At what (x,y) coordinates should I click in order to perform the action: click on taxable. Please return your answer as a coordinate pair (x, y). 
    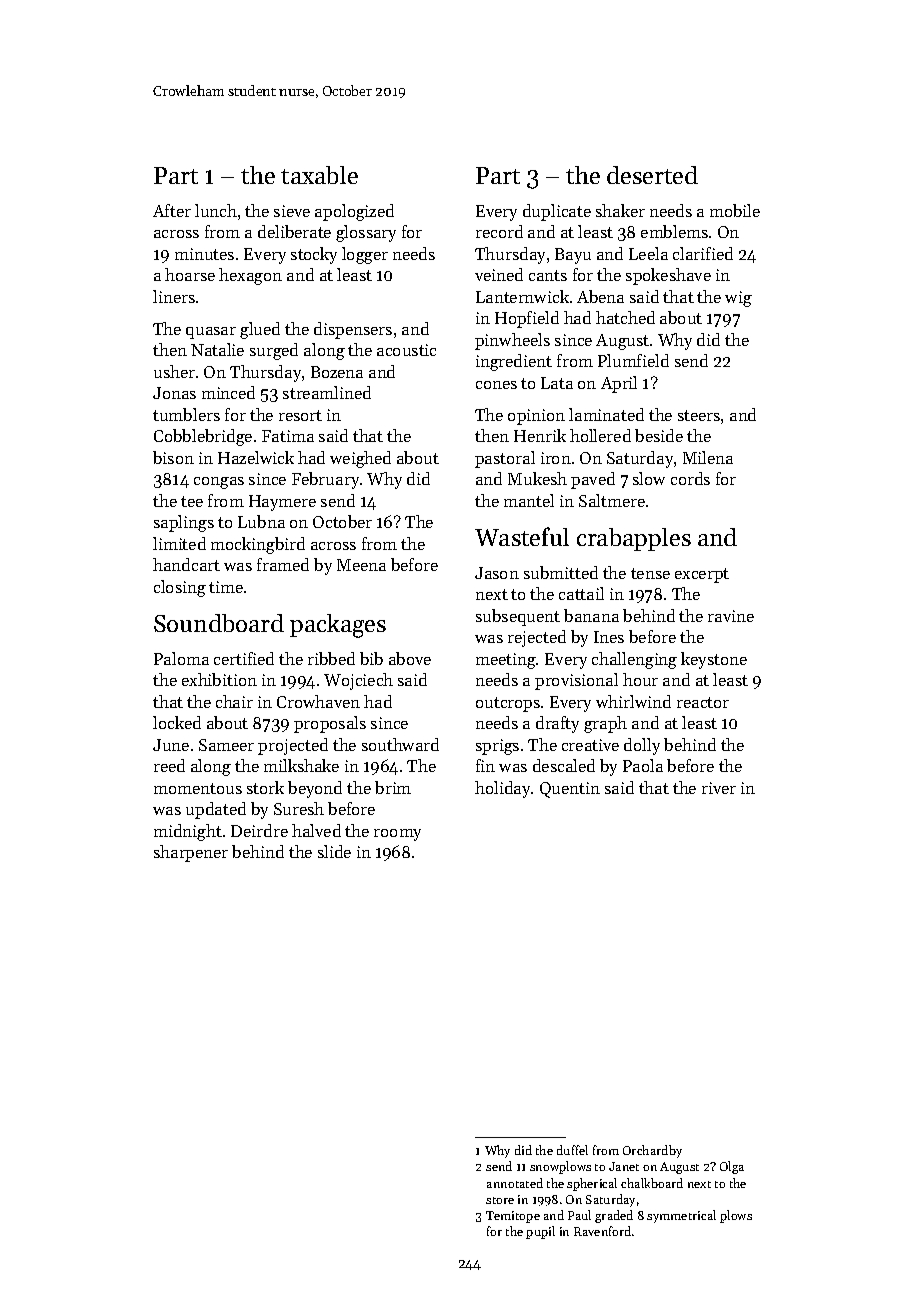
    Looking at the image, I should click on (319, 175).
